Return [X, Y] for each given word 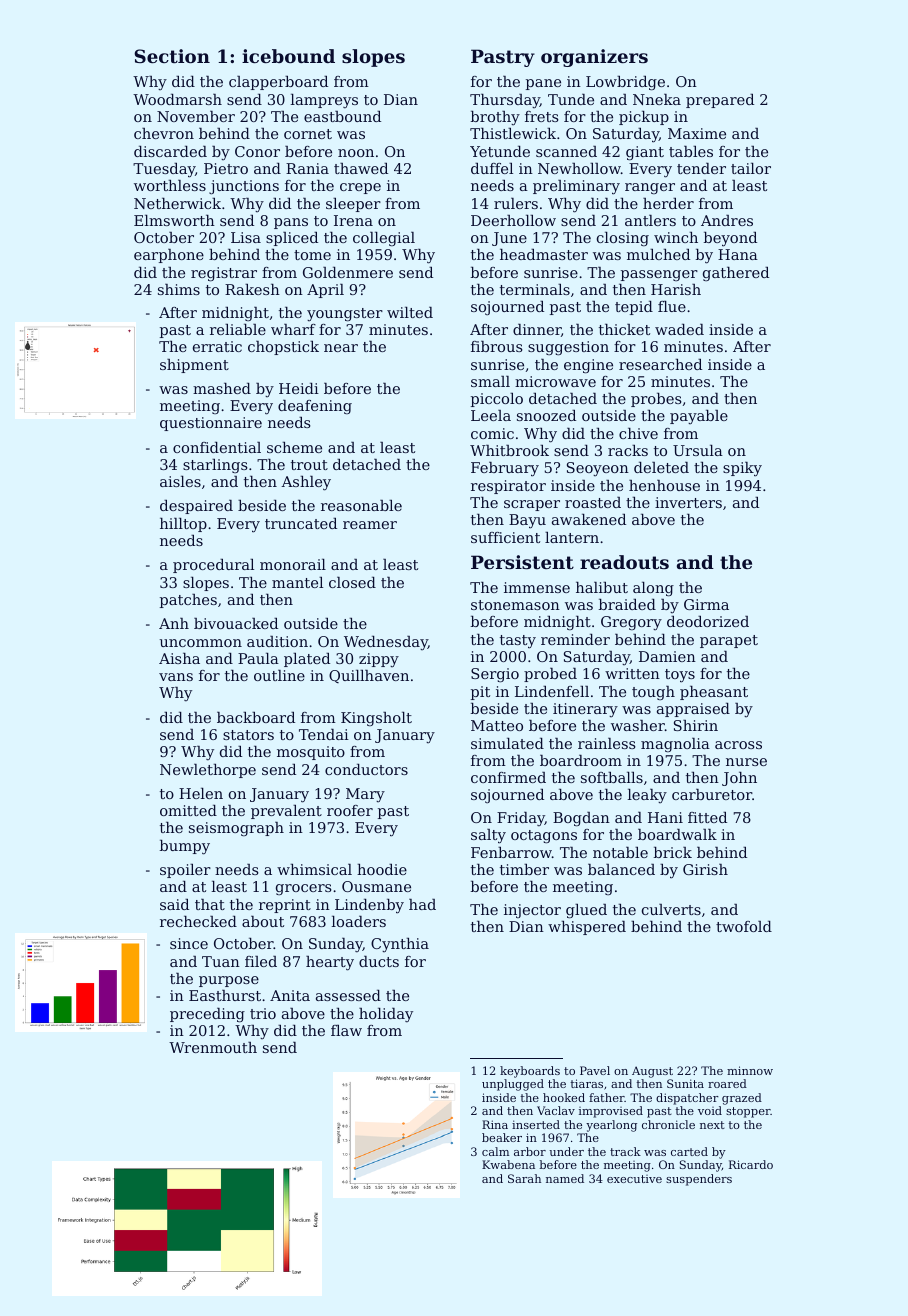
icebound [288, 56]
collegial [384, 239]
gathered [736, 274]
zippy [379, 660]
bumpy [185, 847]
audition [277, 641]
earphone [169, 256]
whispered [587, 928]
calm [495, 1151]
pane [543, 84]
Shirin [696, 725]
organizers [594, 58]
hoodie [382, 869]
